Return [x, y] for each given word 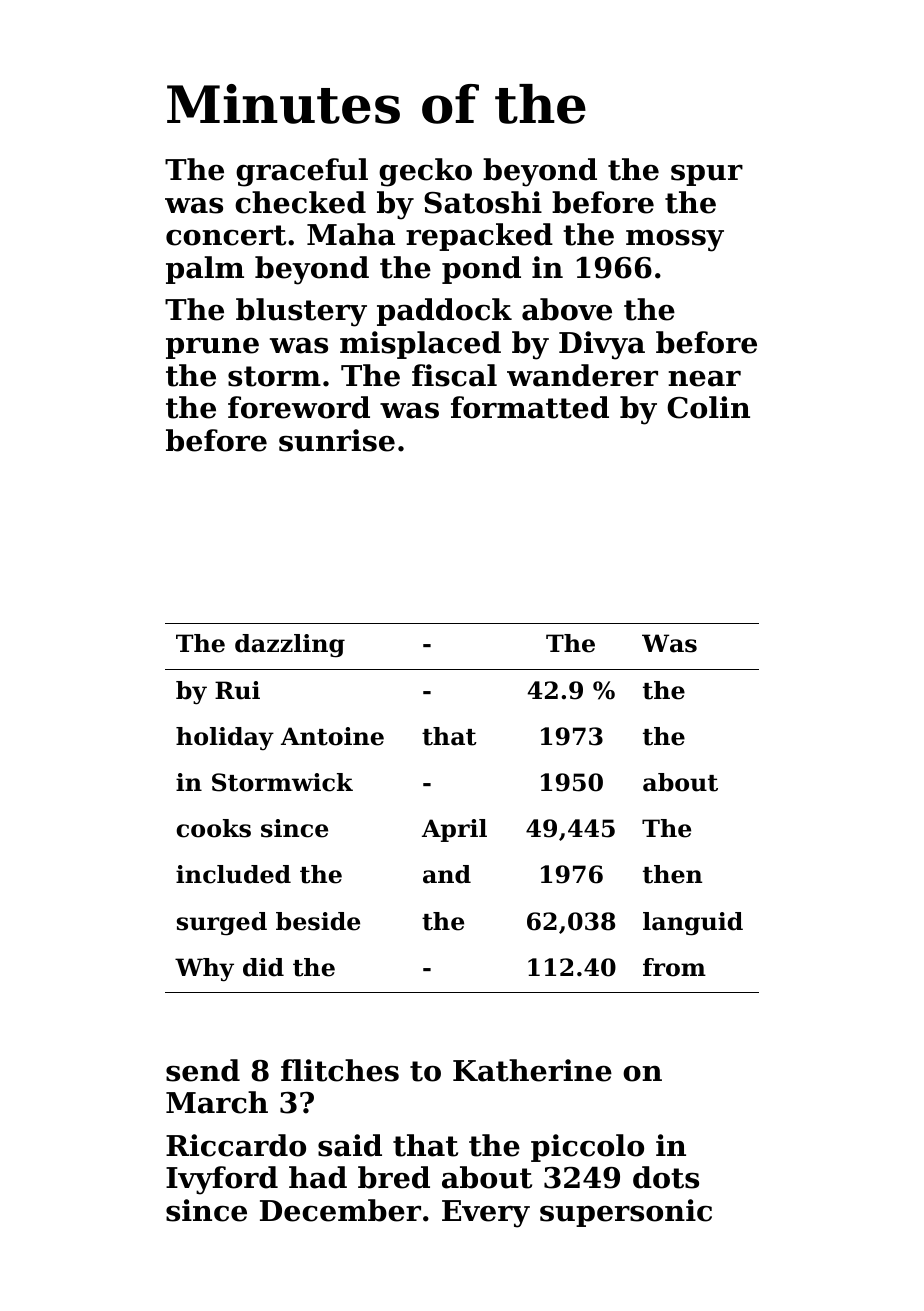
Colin [708, 407]
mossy [675, 240]
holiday [225, 738]
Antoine [332, 736]
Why [204, 970]
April [454, 830]
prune [212, 348]
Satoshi [483, 202]
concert [226, 235]
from [674, 967]
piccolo [587, 1148]
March [217, 1102]
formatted [530, 407]
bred [394, 1177]
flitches [340, 1070]
